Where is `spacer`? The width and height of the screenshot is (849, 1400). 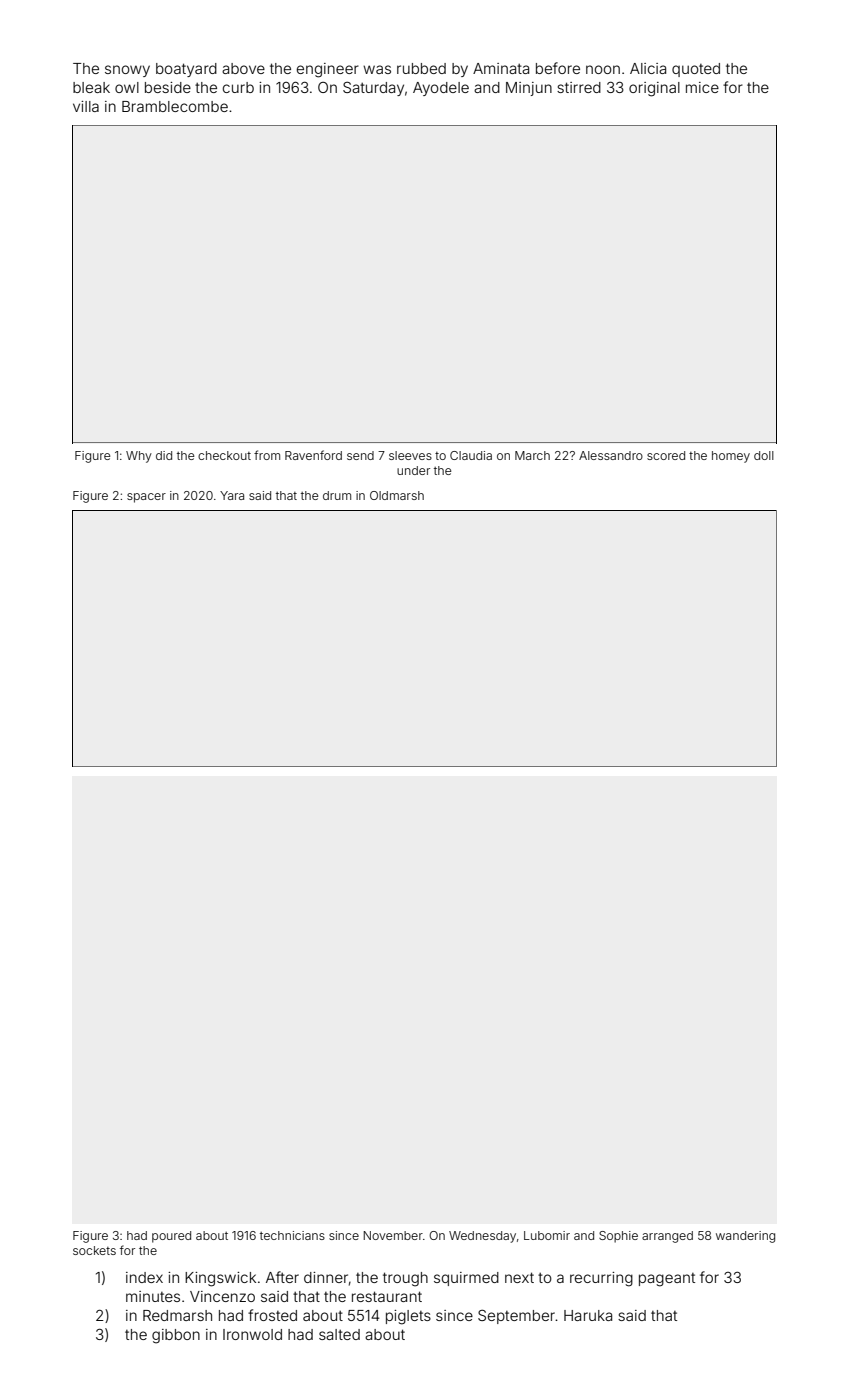 spacer is located at coordinates (146, 498).
